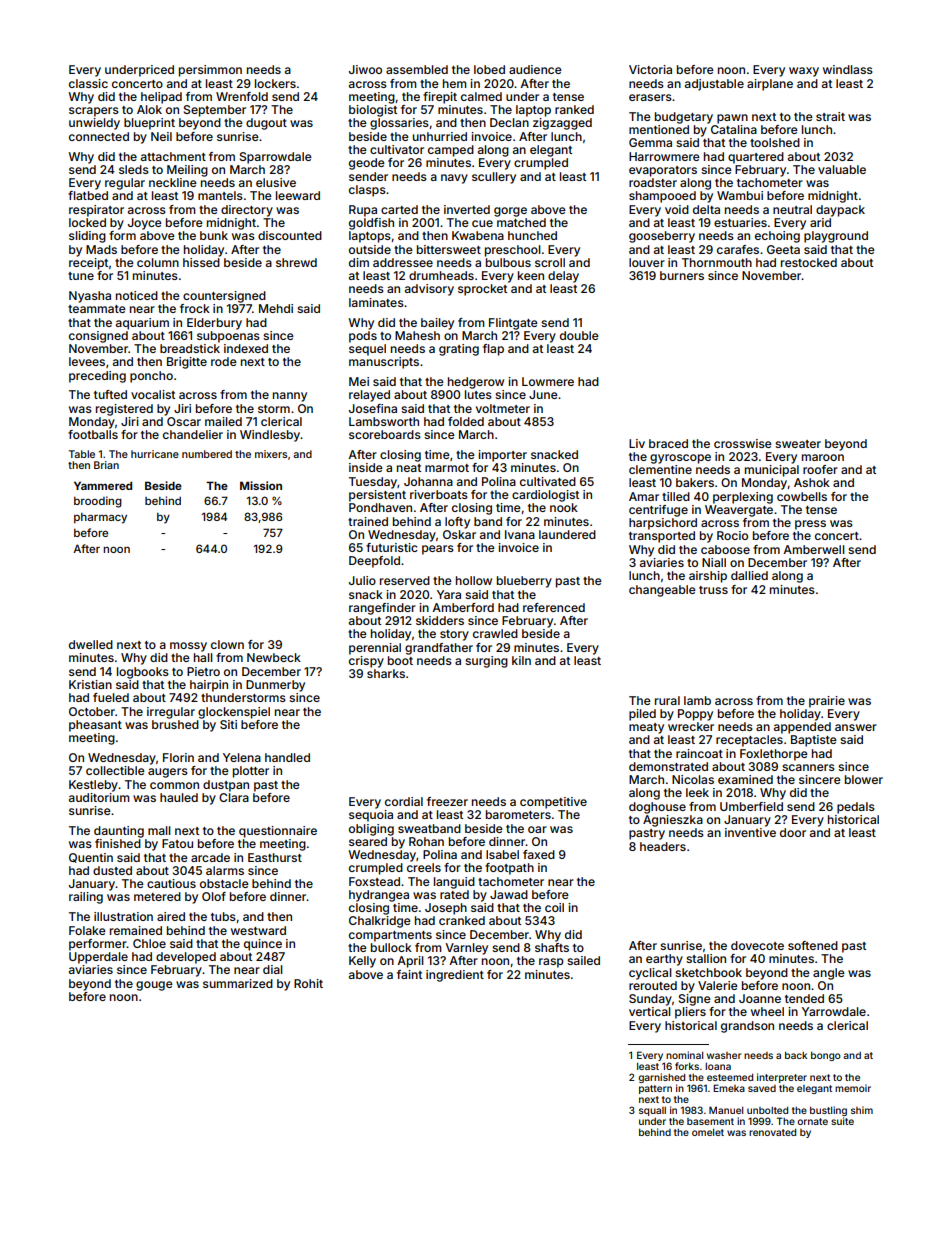 The height and width of the page is (1233, 952). I want to click on Mahesh, so click(417, 335).
